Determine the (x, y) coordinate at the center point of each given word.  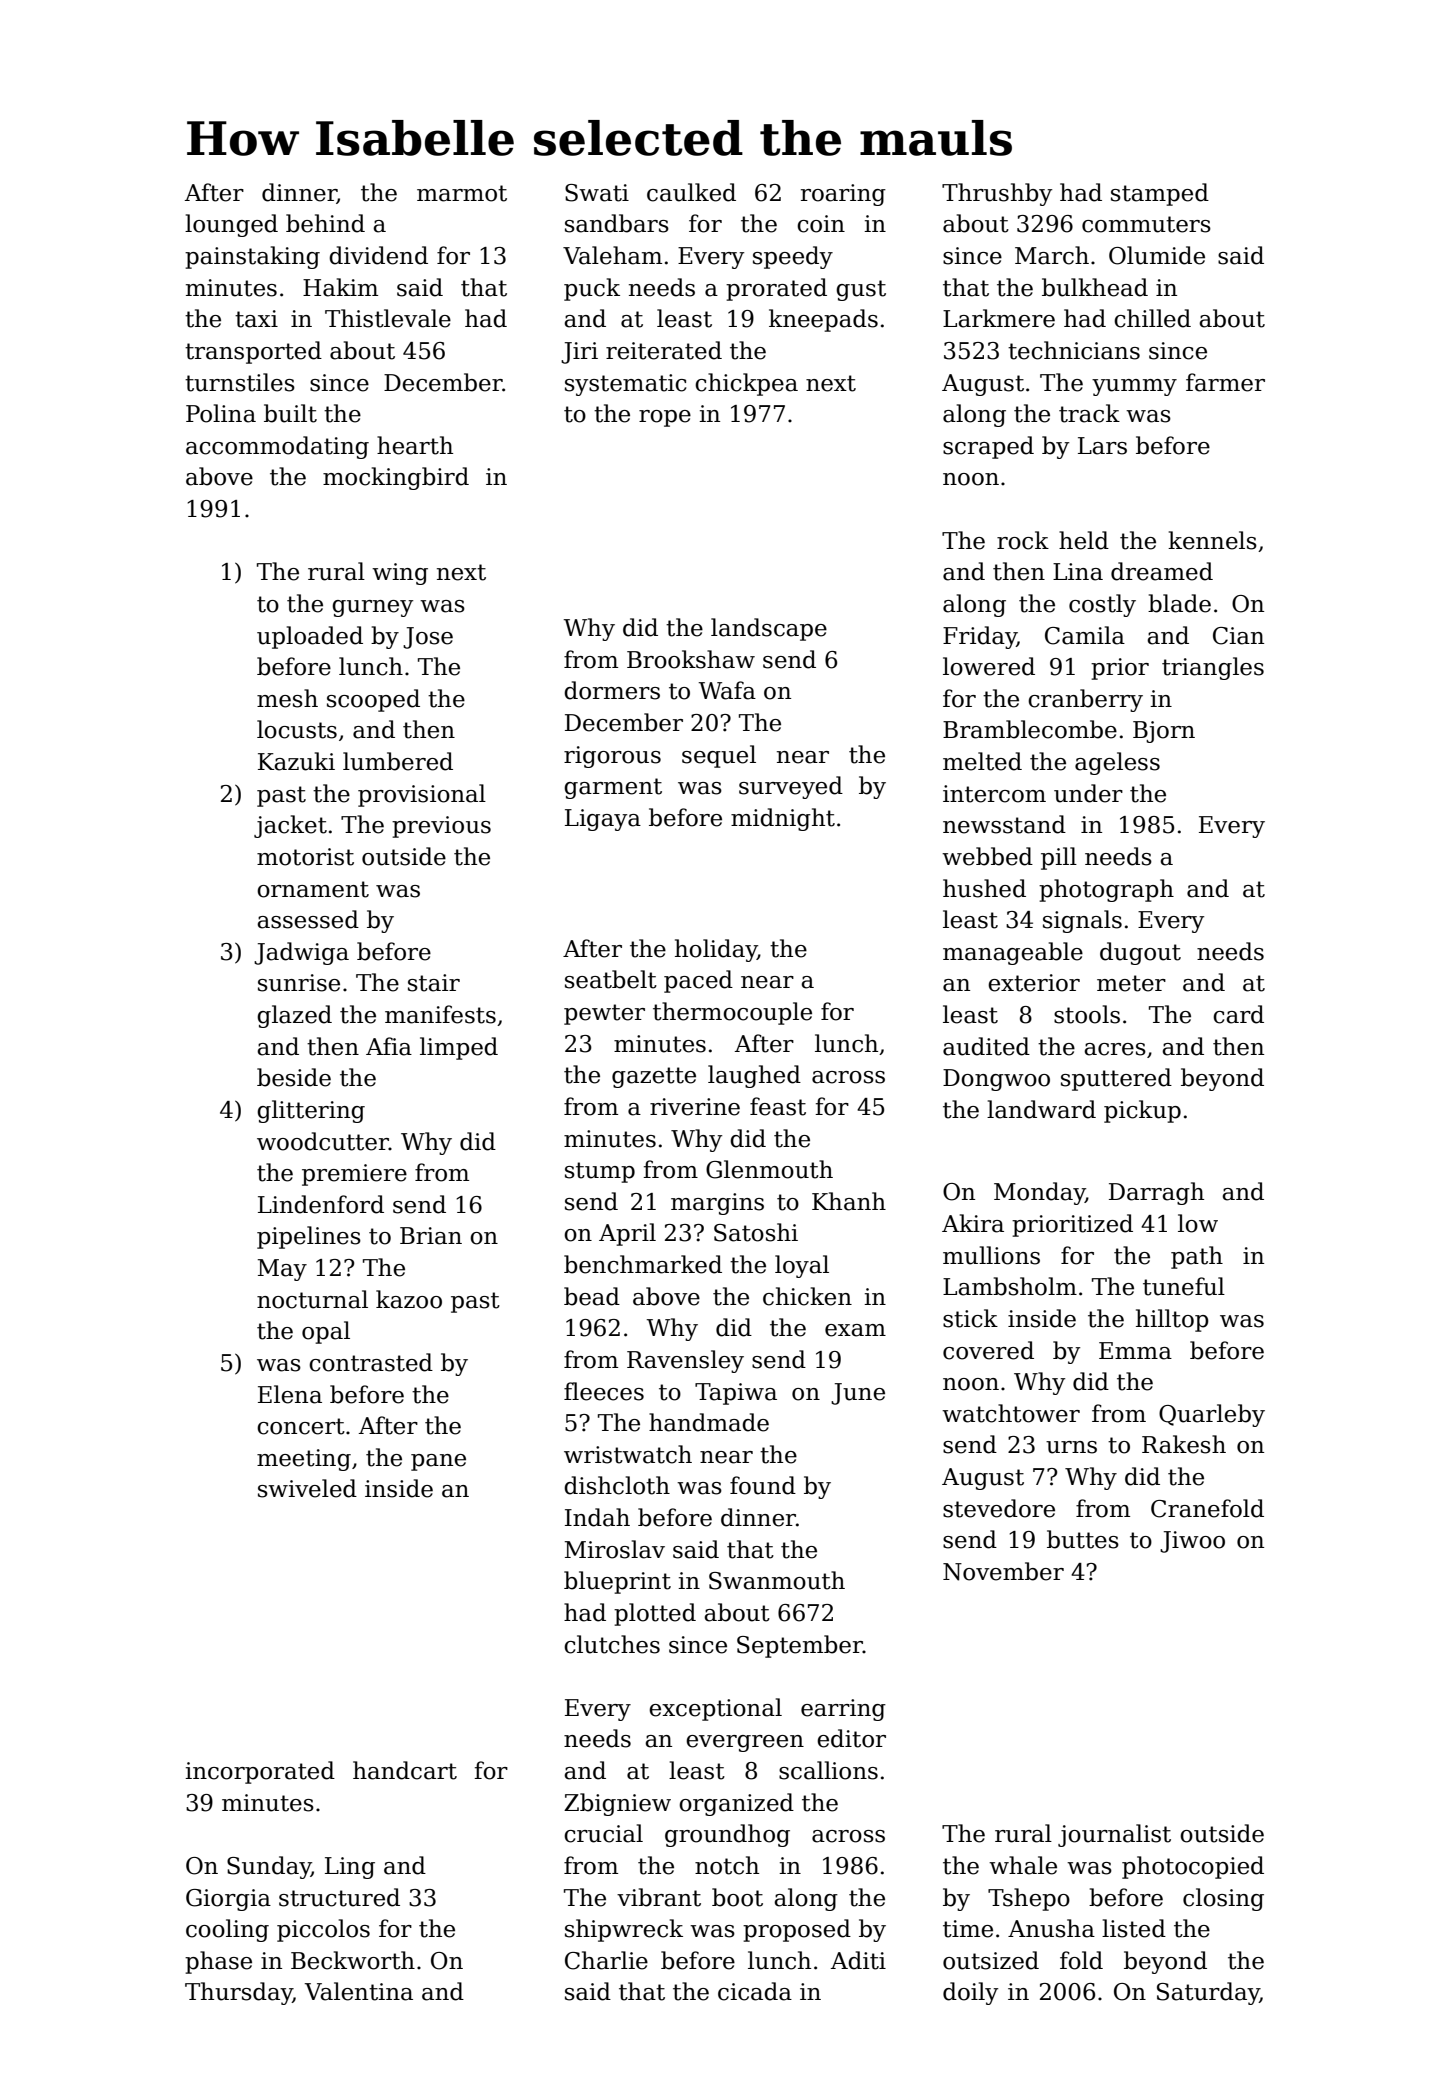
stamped (1160, 194)
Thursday (239, 1993)
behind (325, 223)
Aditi (858, 1960)
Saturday (1208, 1993)
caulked (691, 192)
